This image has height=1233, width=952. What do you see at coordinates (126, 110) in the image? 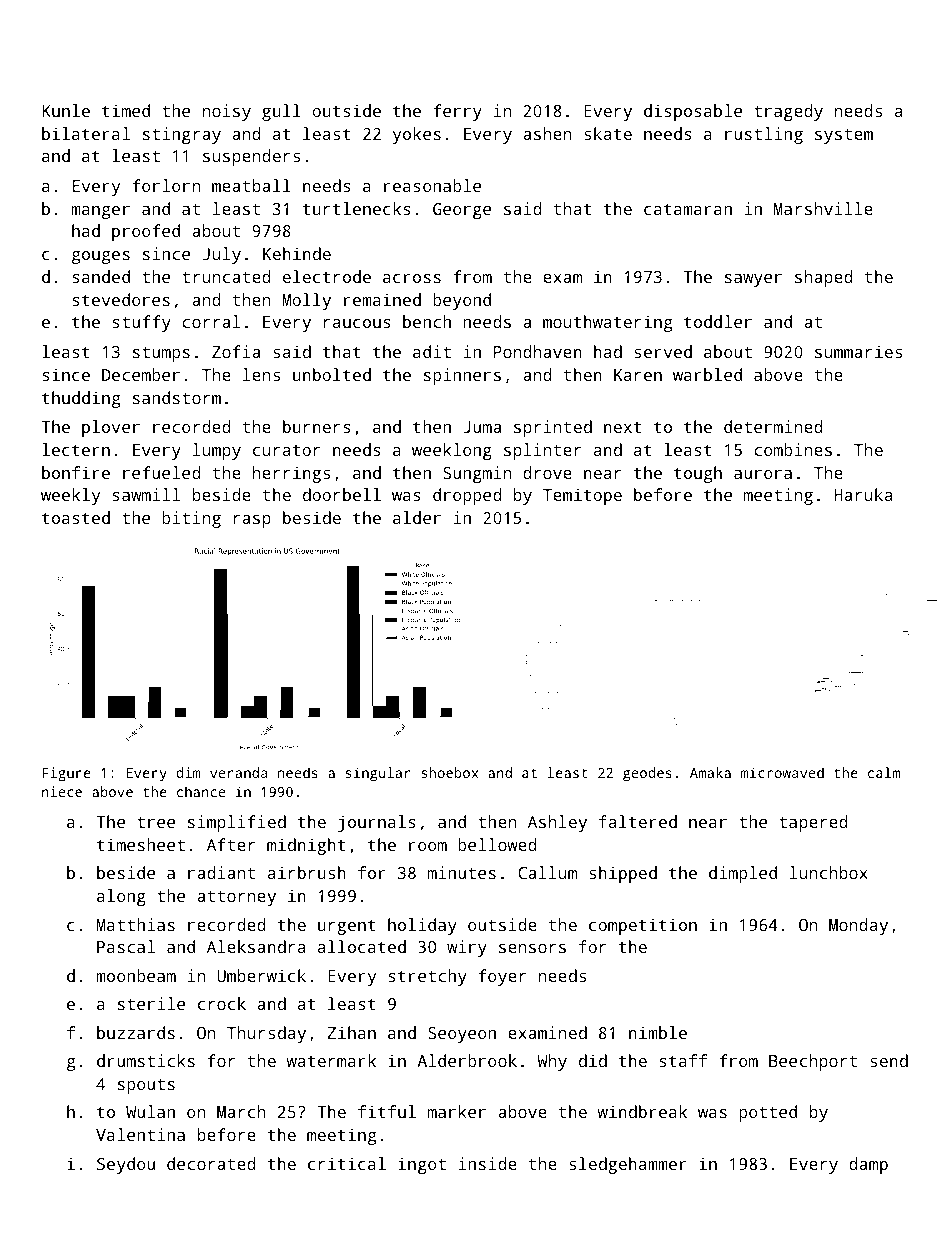
I see `timed` at bounding box center [126, 110].
